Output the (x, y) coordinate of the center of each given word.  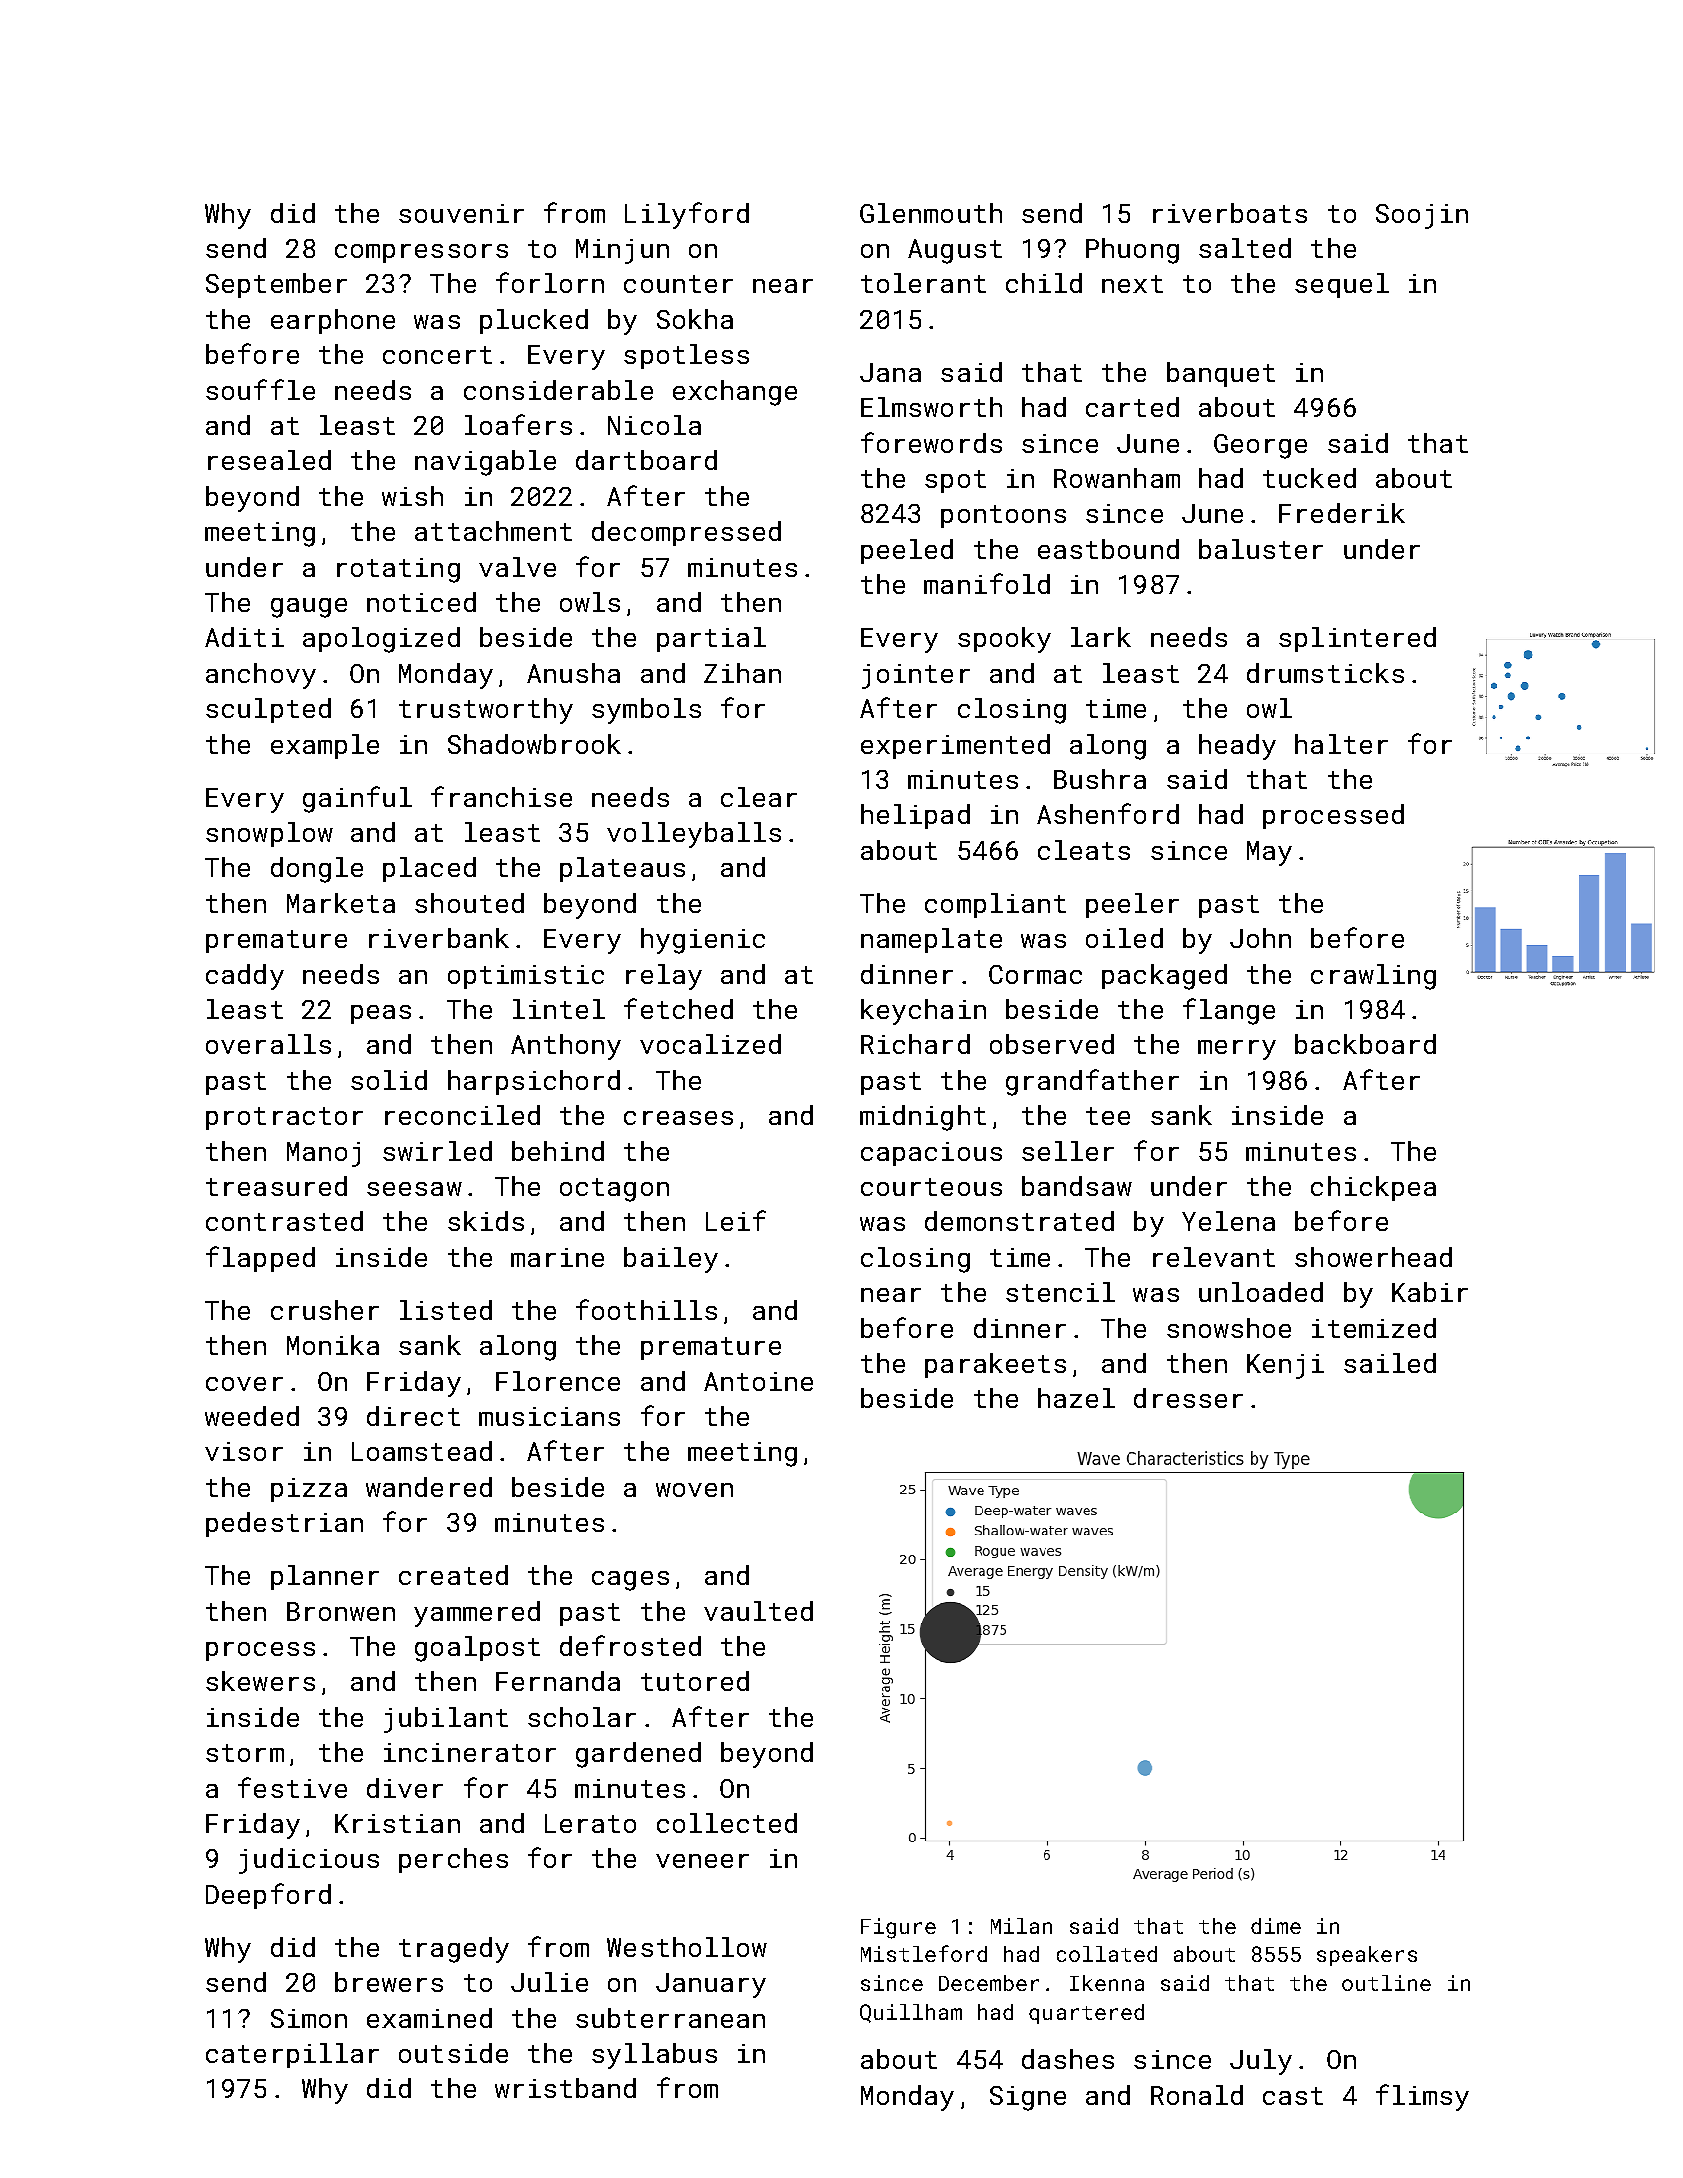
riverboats (1230, 213)
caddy (245, 977)
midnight (923, 1118)
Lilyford (687, 215)
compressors (421, 253)
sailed (1390, 1363)
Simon (309, 2018)
